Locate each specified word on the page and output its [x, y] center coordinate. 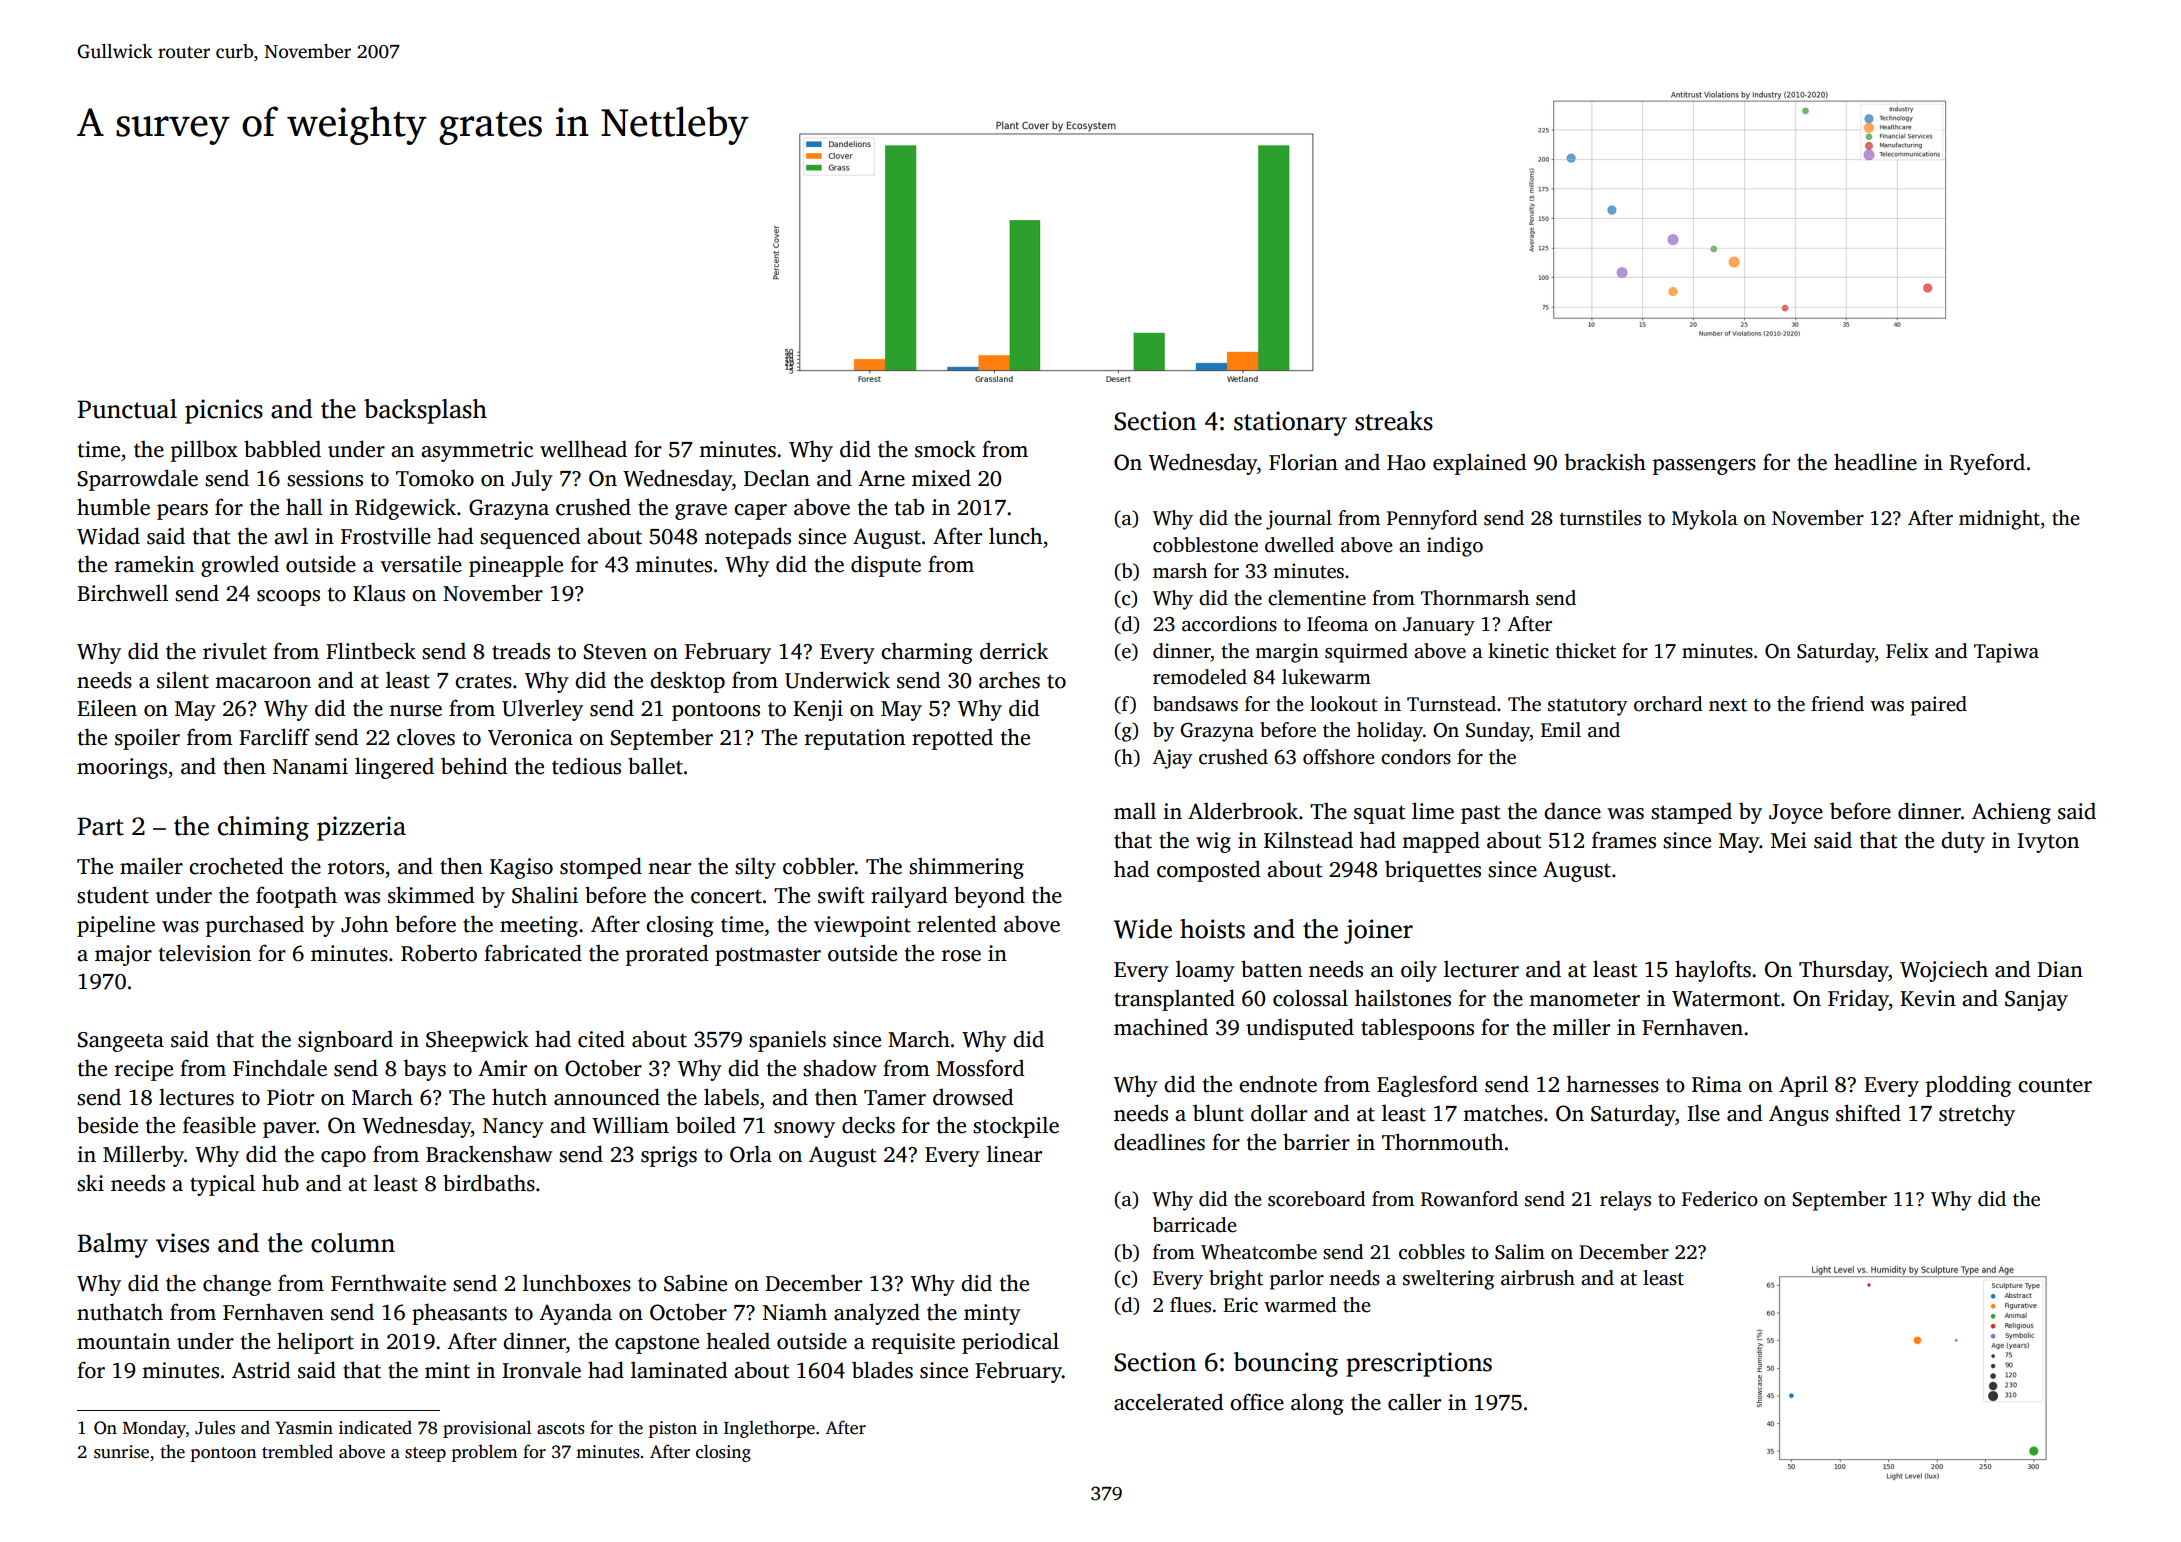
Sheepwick [477, 1041]
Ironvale [541, 1370]
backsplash [425, 411]
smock [945, 449]
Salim [1520, 1252]
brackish [1605, 462]
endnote [1278, 1084]
